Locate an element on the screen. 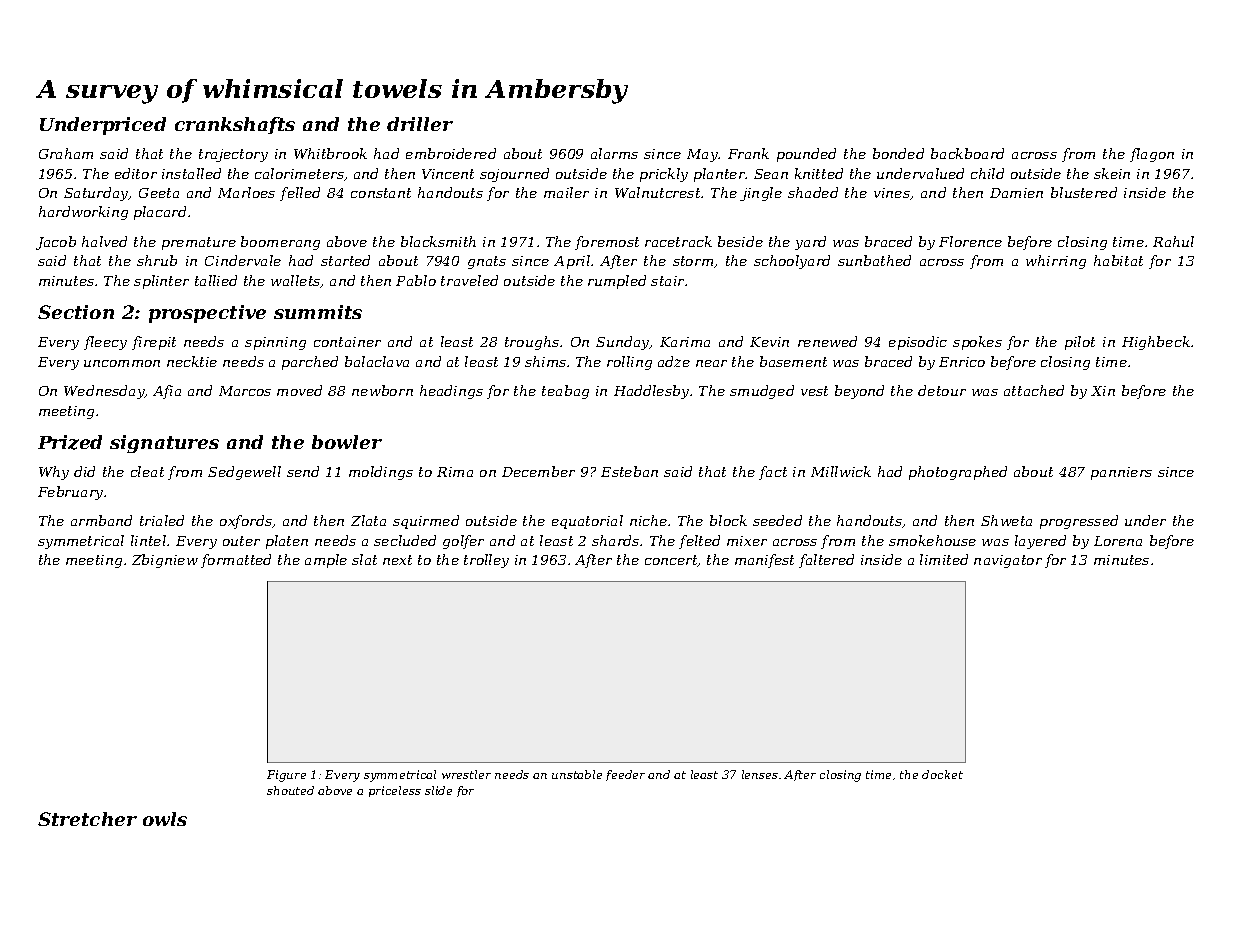 Image resolution: width=1233 pixels, height=952 pixels. slide is located at coordinates (438, 790).
